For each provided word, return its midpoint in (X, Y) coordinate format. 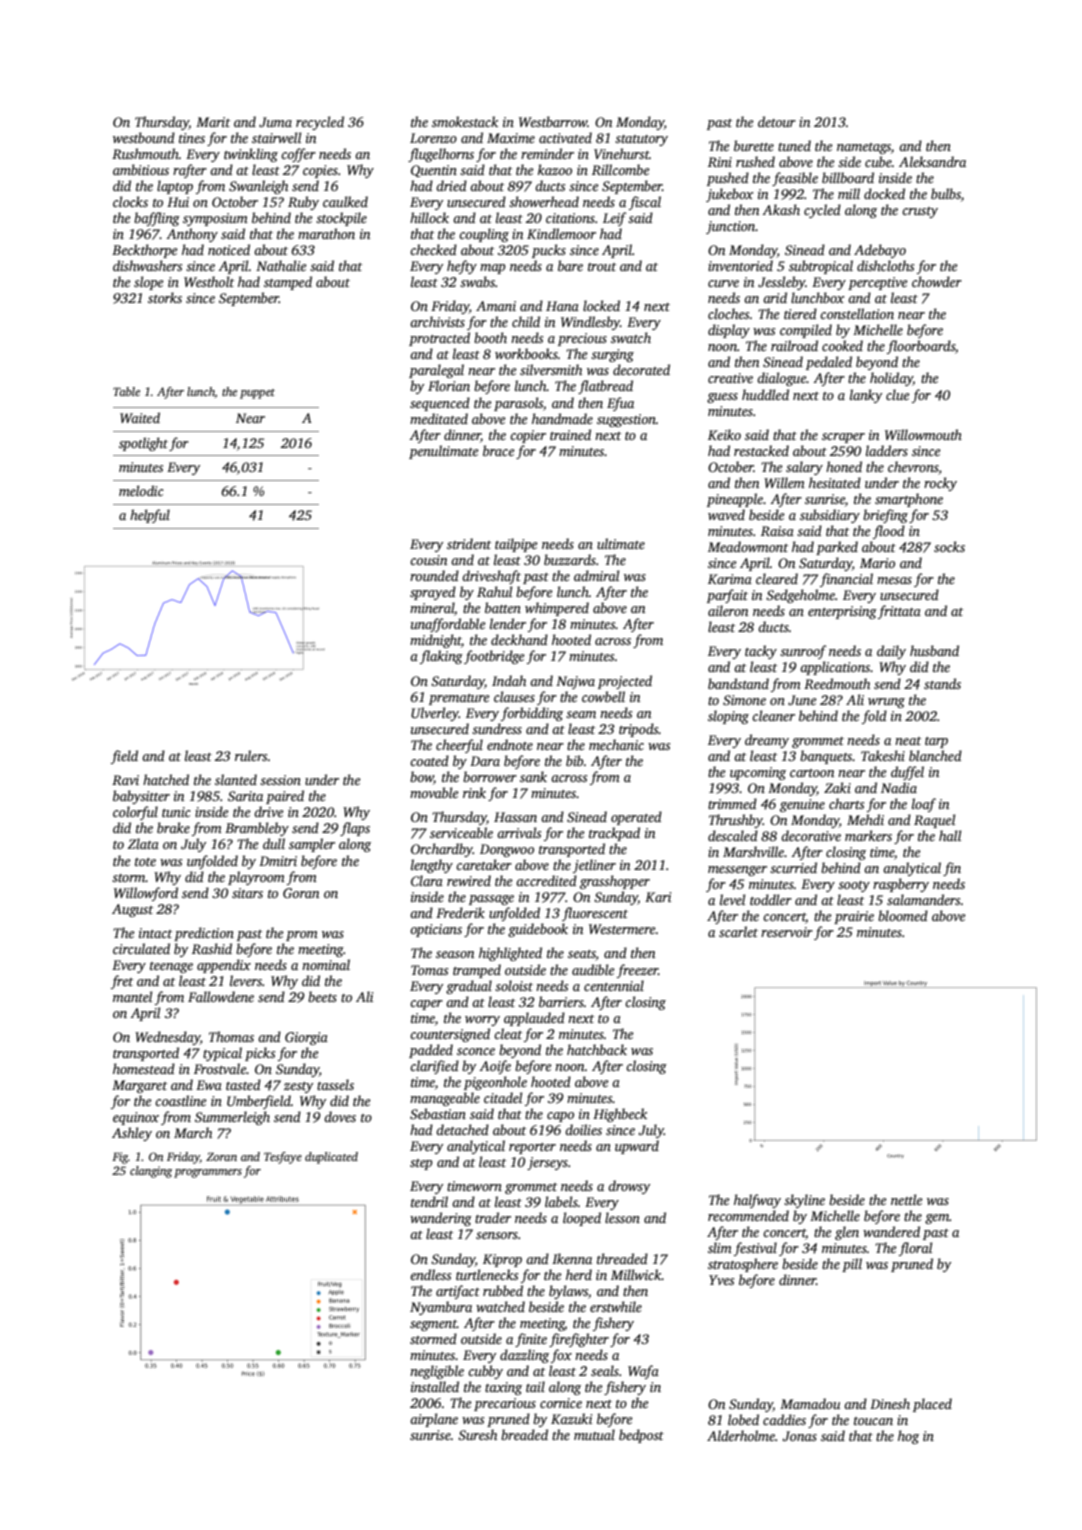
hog (908, 1437)
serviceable (461, 832)
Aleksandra (932, 161)
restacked (761, 450)
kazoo (555, 169)
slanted (236, 779)
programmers (208, 1173)
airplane (434, 1420)
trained (570, 434)
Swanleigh (258, 187)
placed (932, 1405)
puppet (257, 394)
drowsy (629, 1187)
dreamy (767, 741)
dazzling (524, 1356)
